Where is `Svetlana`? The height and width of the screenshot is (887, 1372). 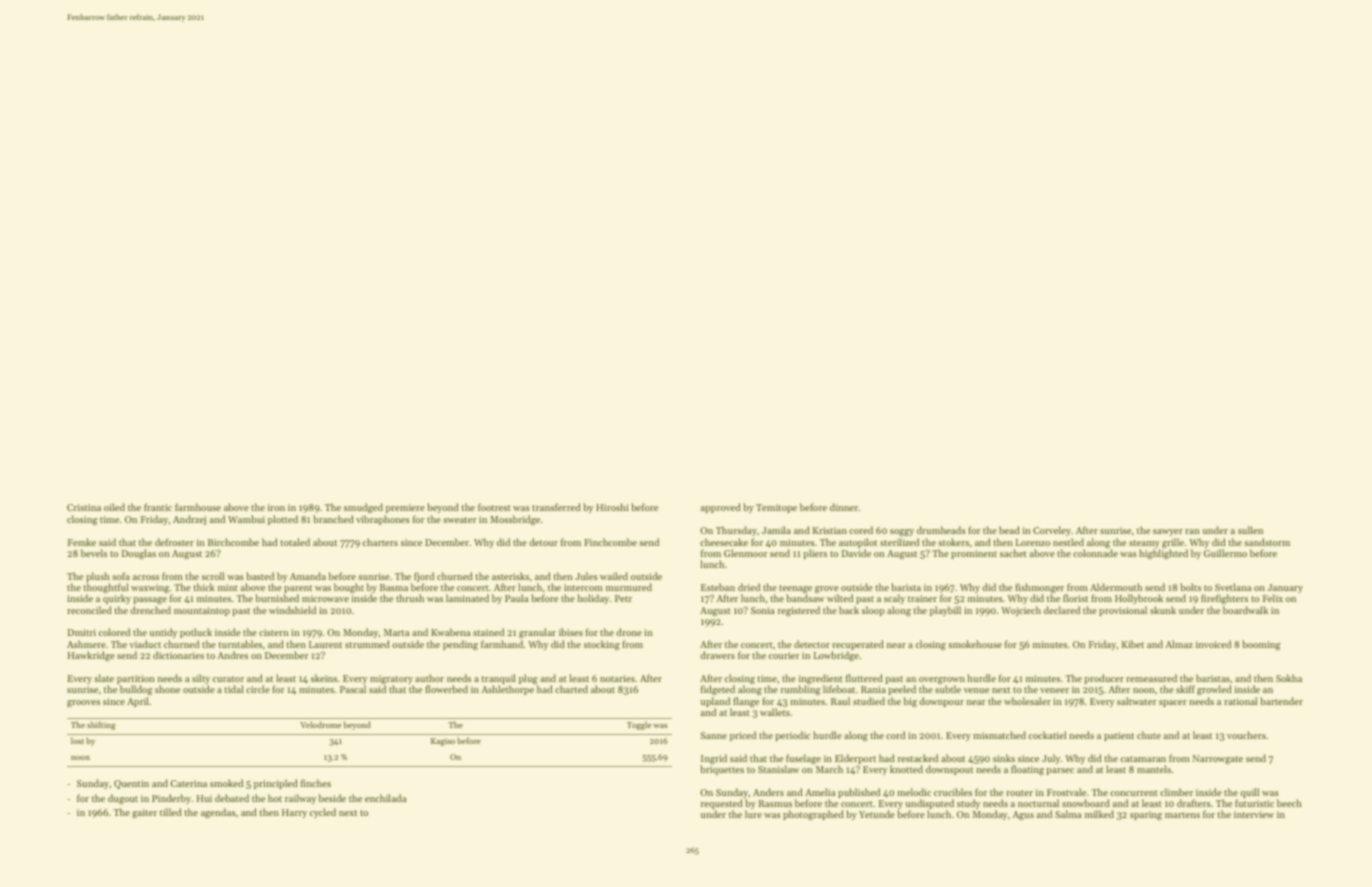 Svetlana is located at coordinates (1233, 587).
